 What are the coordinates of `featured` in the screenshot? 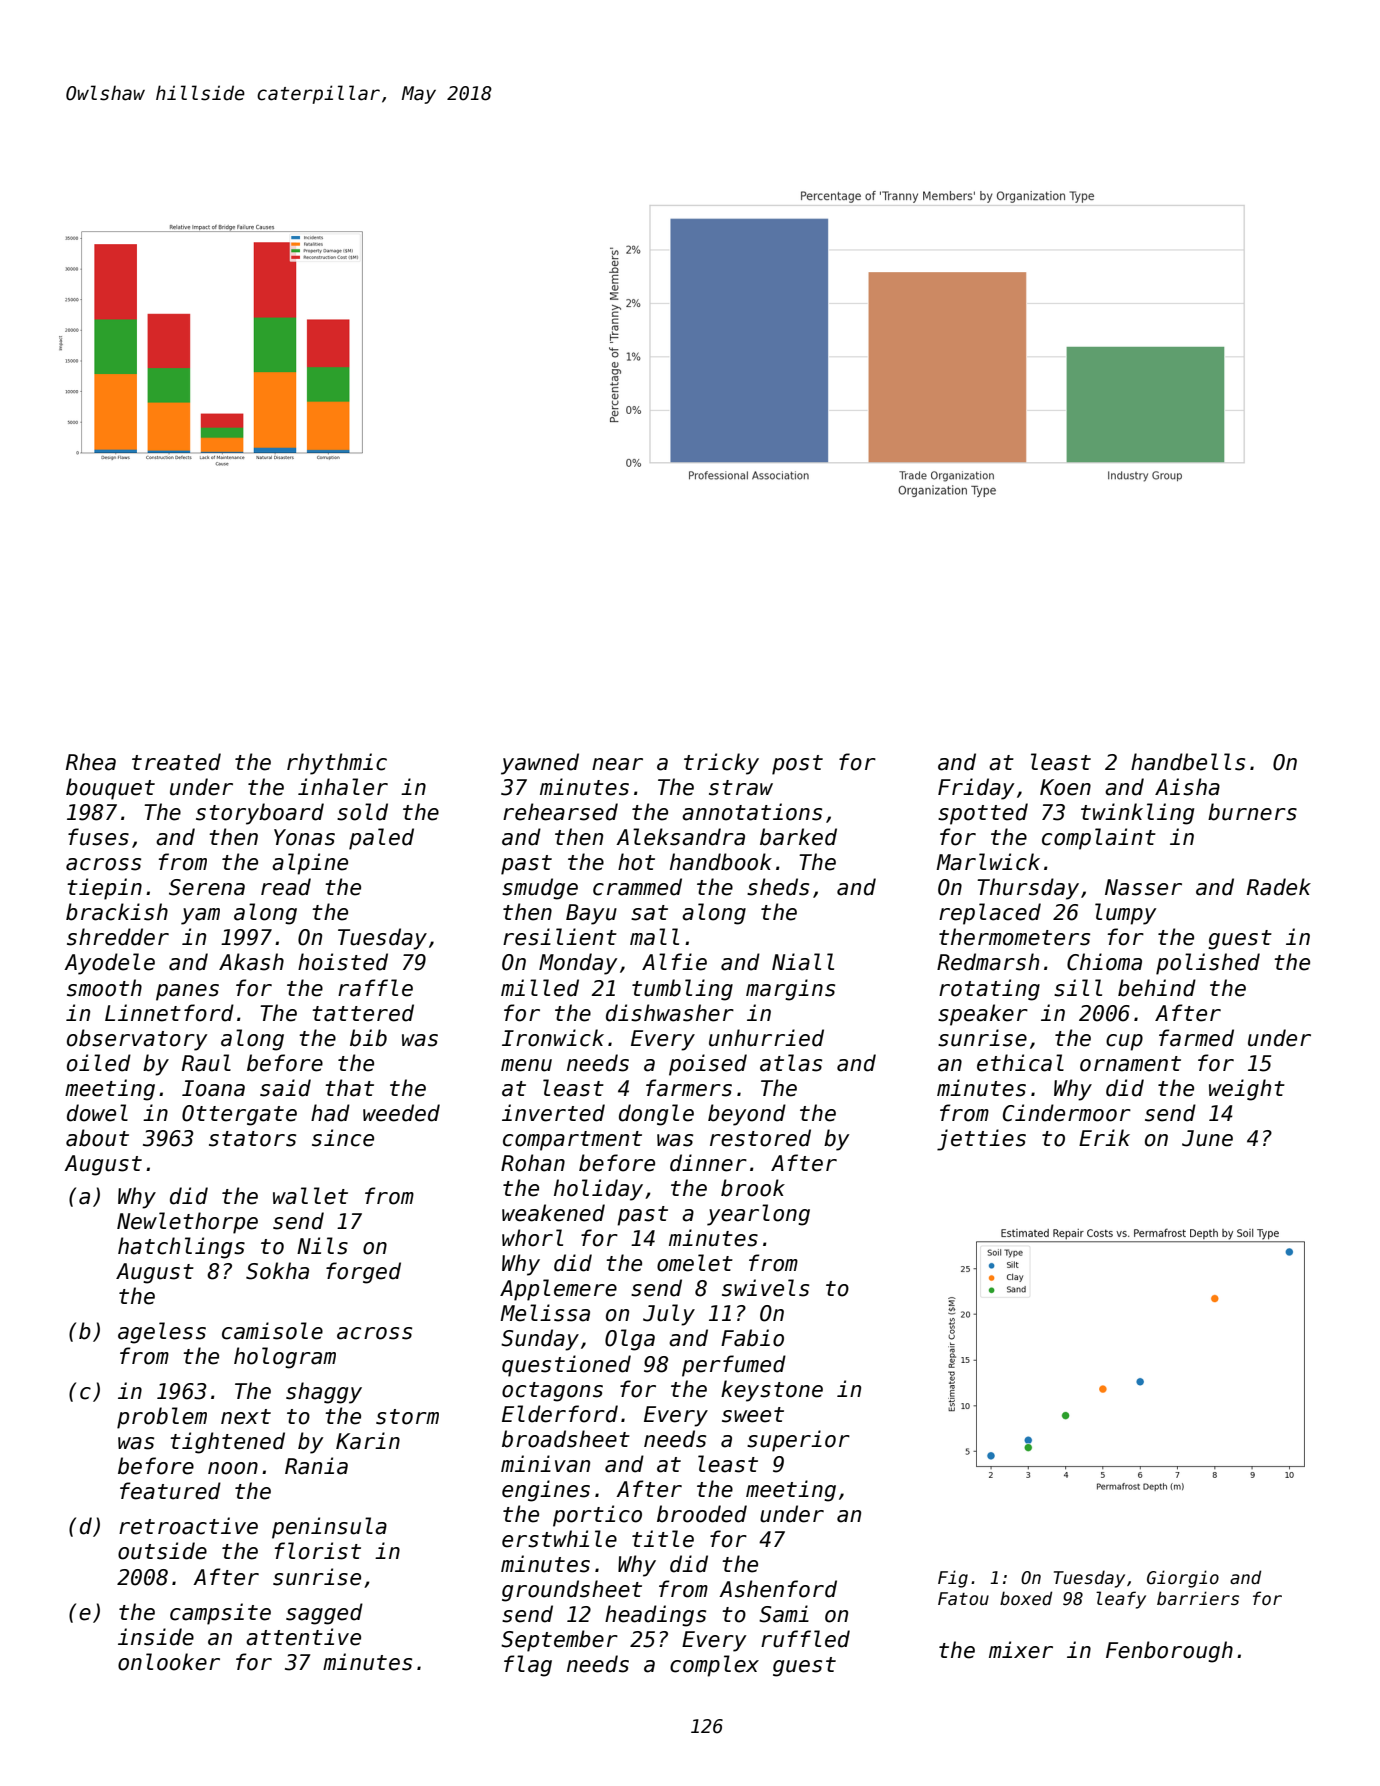 It's located at (170, 1491).
